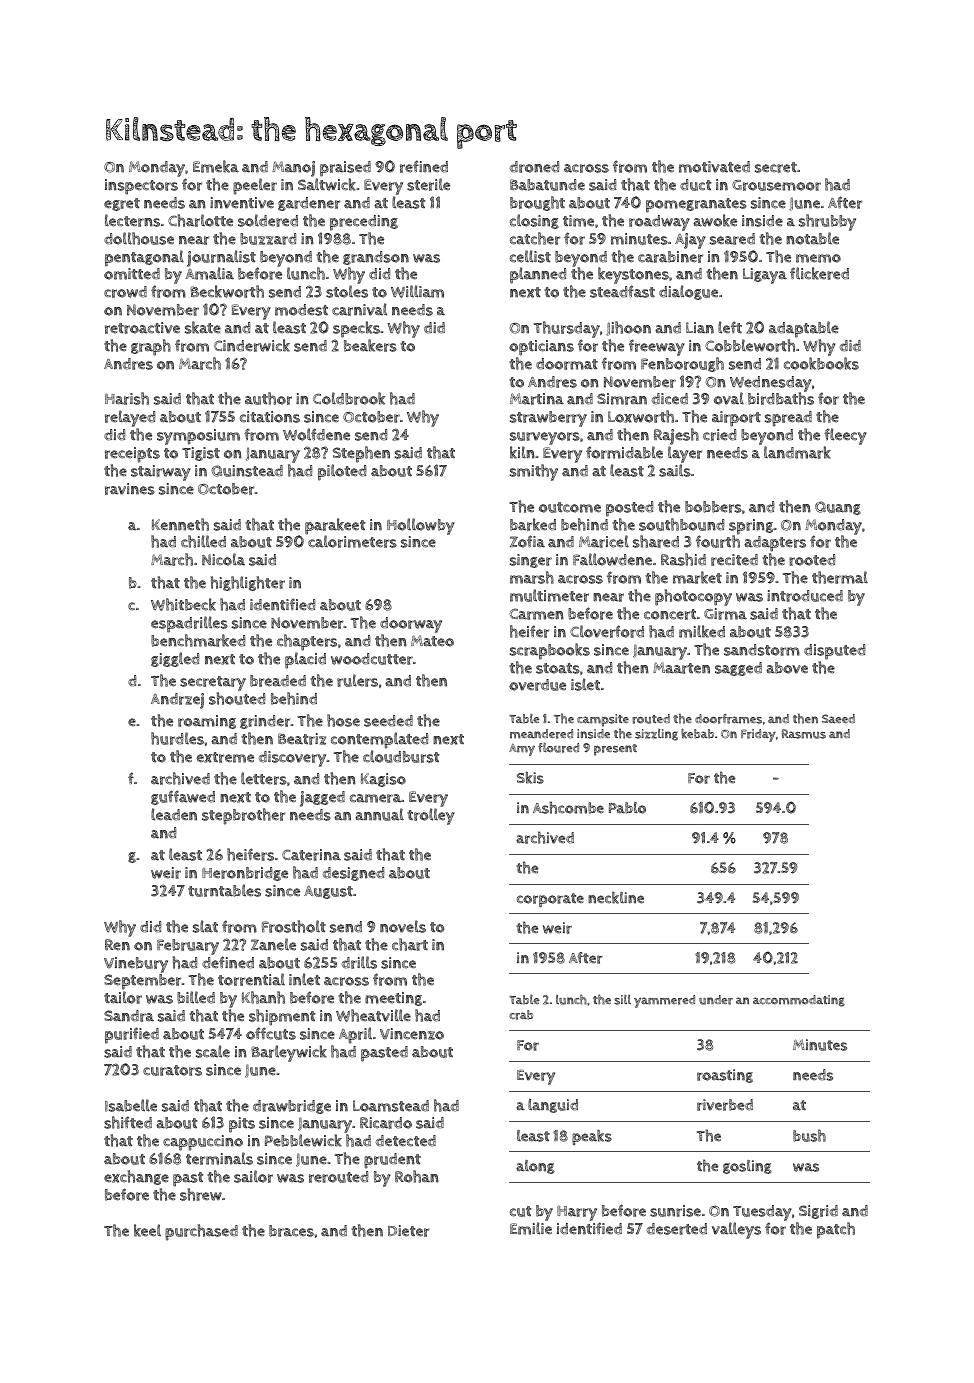  What do you see at coordinates (534, 167) in the screenshot?
I see `droned` at bounding box center [534, 167].
